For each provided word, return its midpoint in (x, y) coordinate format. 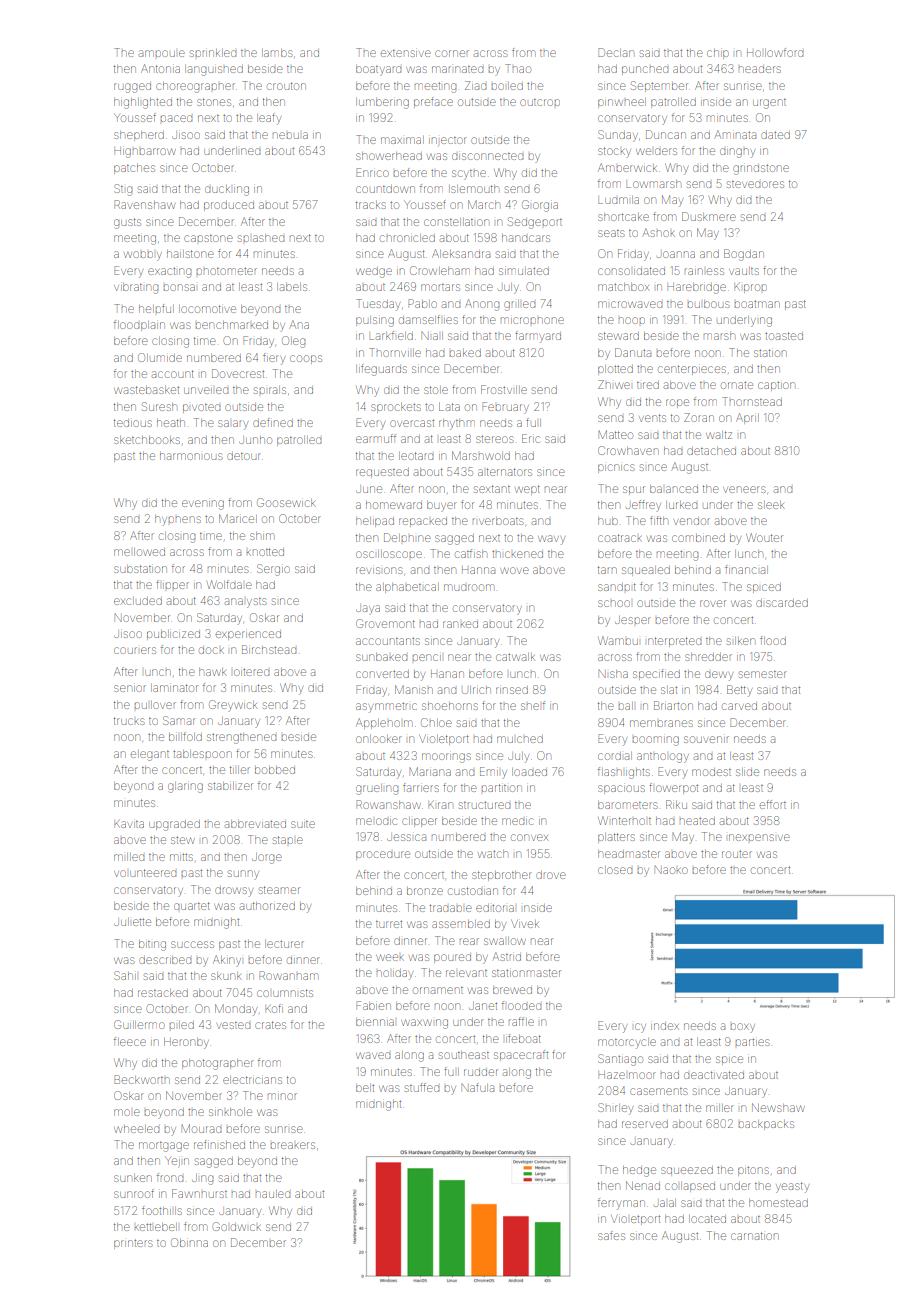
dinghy (737, 153)
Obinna (189, 1242)
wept (527, 490)
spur (634, 489)
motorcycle (627, 1043)
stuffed (422, 1087)
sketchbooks (147, 440)
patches (134, 169)
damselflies (428, 319)
